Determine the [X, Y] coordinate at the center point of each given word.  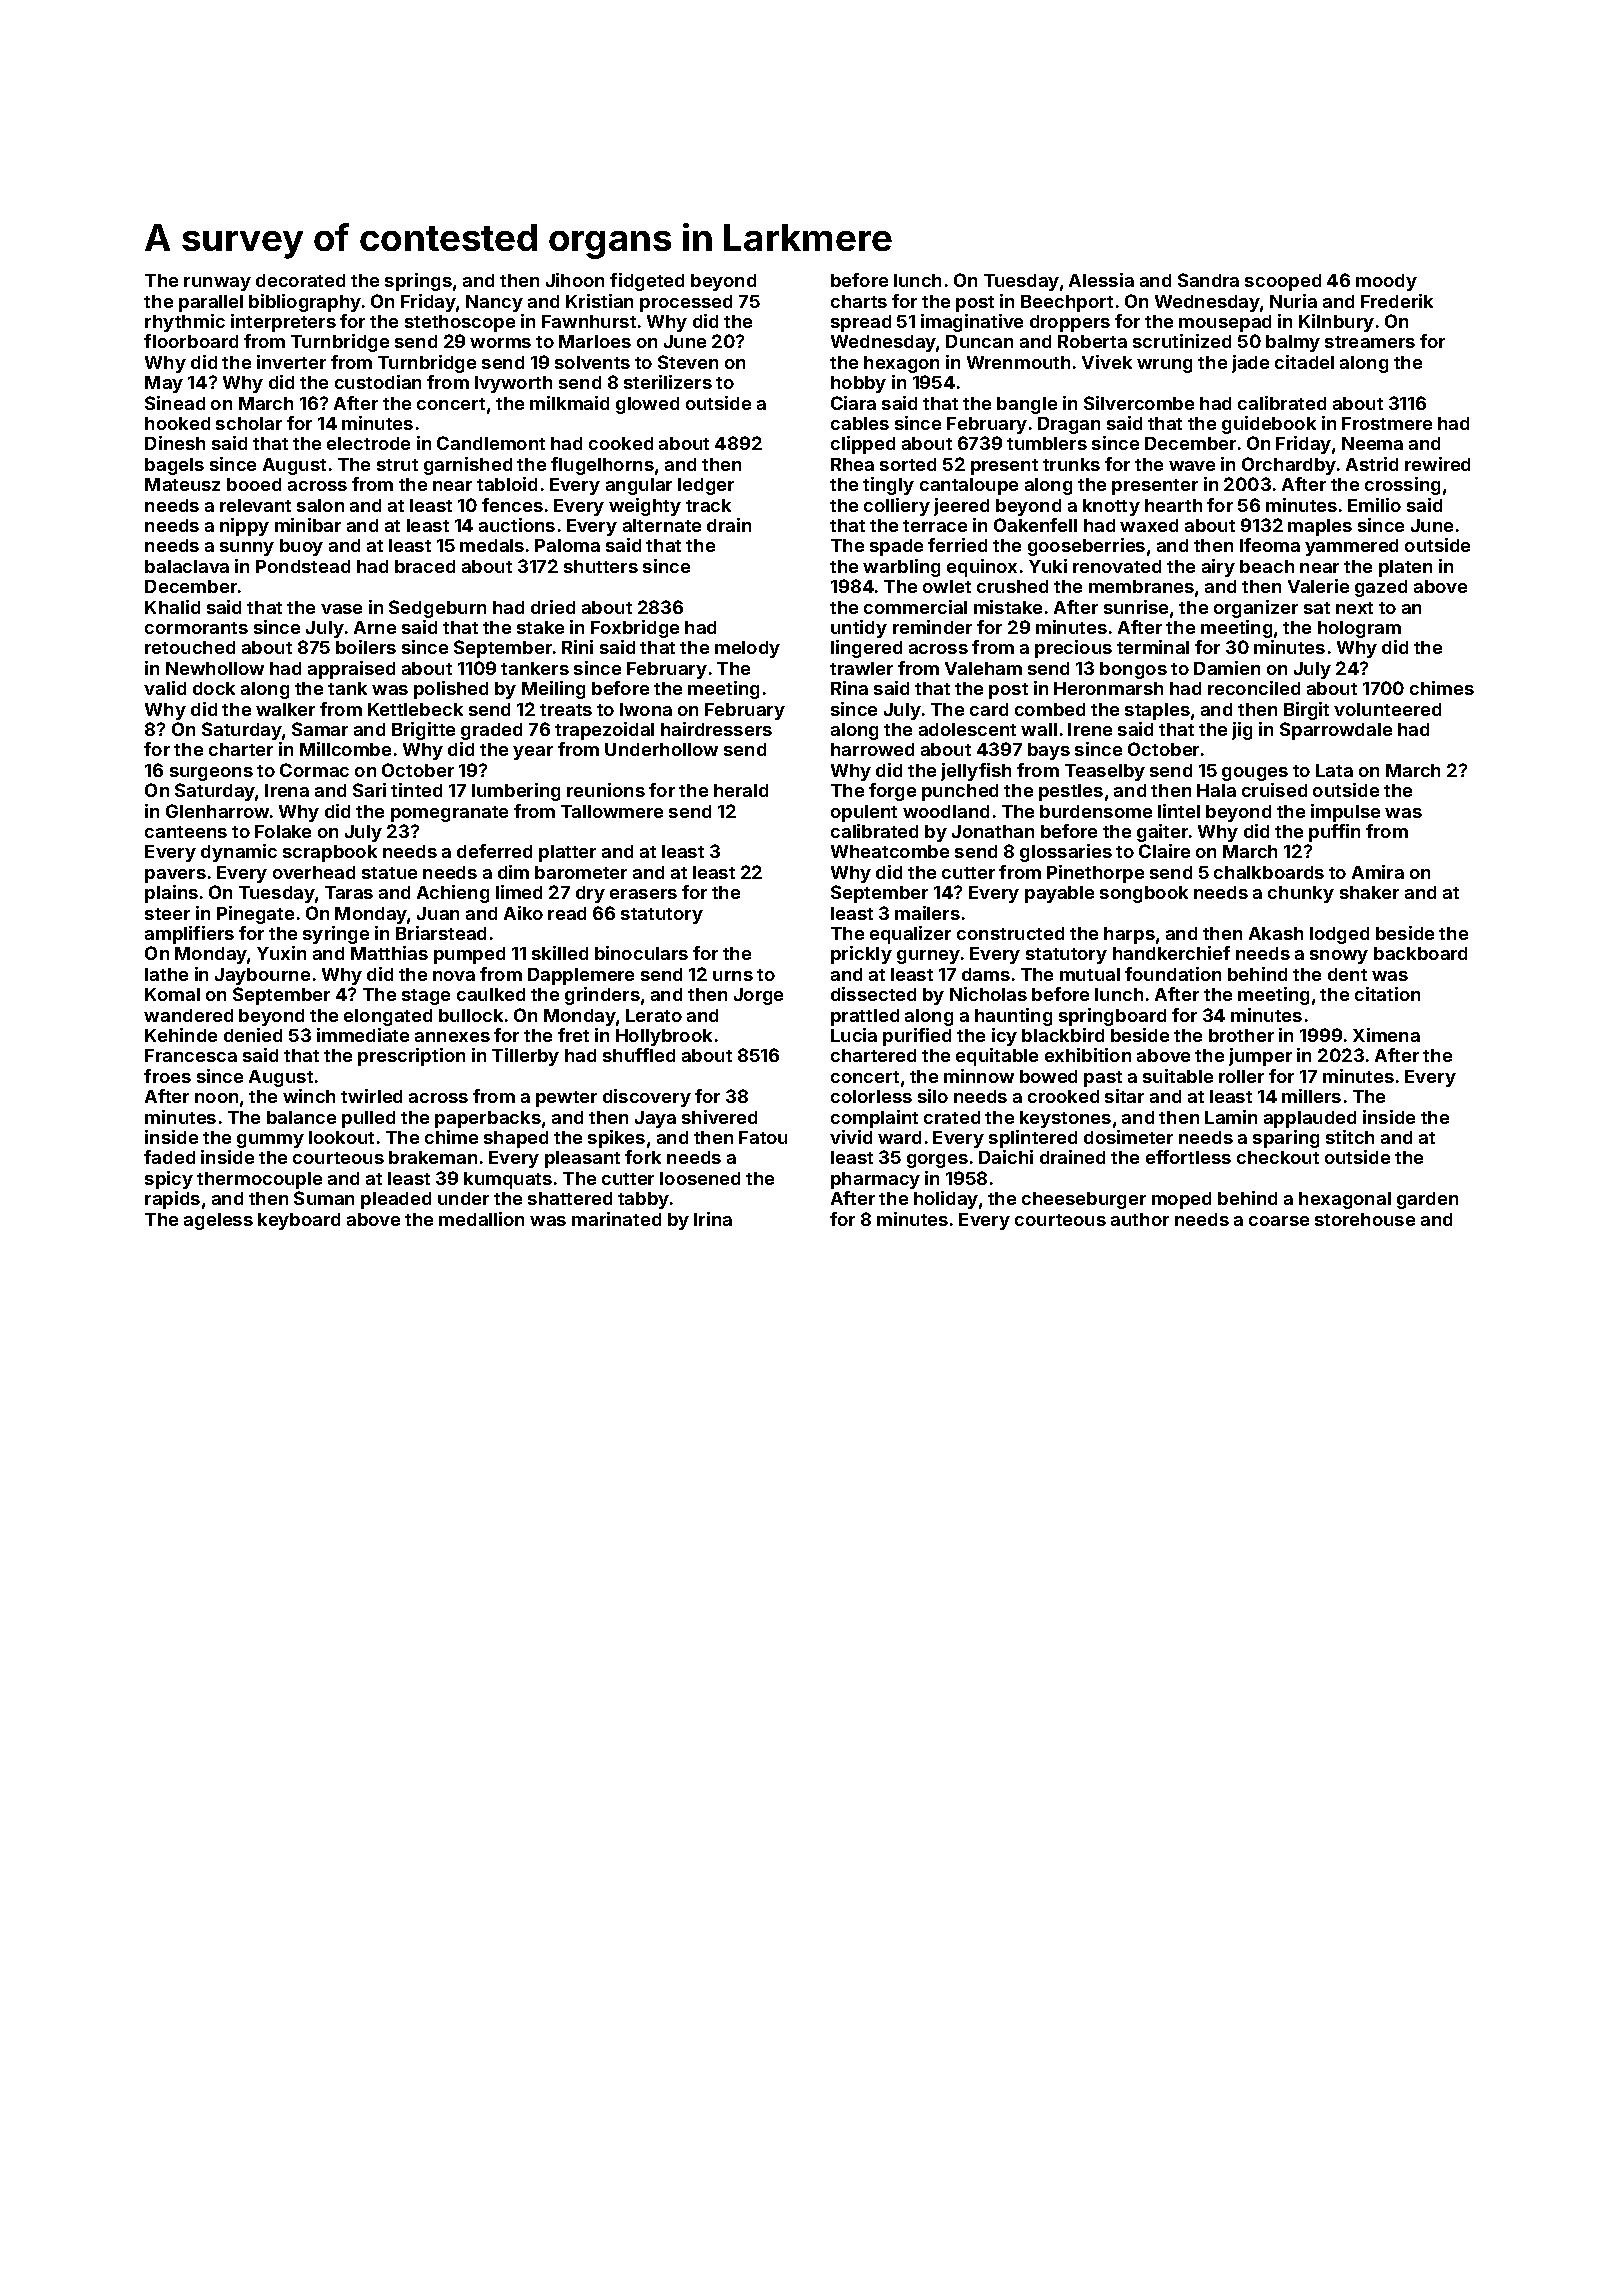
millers [1311, 1096]
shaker [1369, 892]
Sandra [1208, 280]
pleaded [396, 1200]
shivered [719, 1117]
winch [309, 1096]
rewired [1437, 464]
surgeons [211, 774]
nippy [244, 527]
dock [214, 688]
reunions [606, 790]
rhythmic [185, 323]
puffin [1334, 833]
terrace [935, 526]
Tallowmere [612, 811]
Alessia [1101, 280]
